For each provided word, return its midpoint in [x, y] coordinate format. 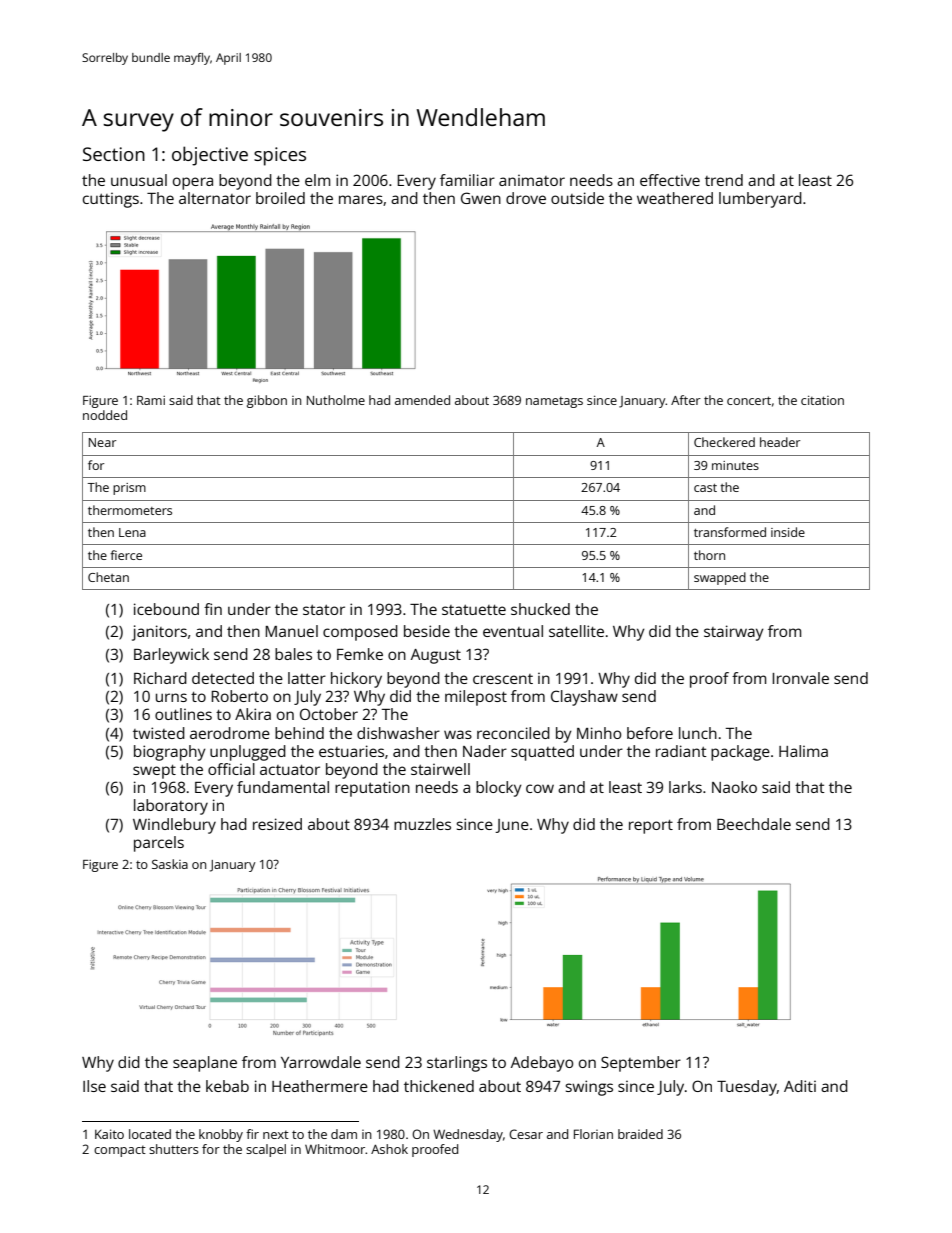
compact [120, 1151]
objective [210, 156]
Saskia [170, 864]
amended [422, 400]
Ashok [389, 1149]
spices [280, 156]
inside [788, 532]
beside [427, 631]
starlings [457, 1064]
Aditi [800, 1086]
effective [670, 180]
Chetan [108, 577]
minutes [735, 465]
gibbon [267, 401]
